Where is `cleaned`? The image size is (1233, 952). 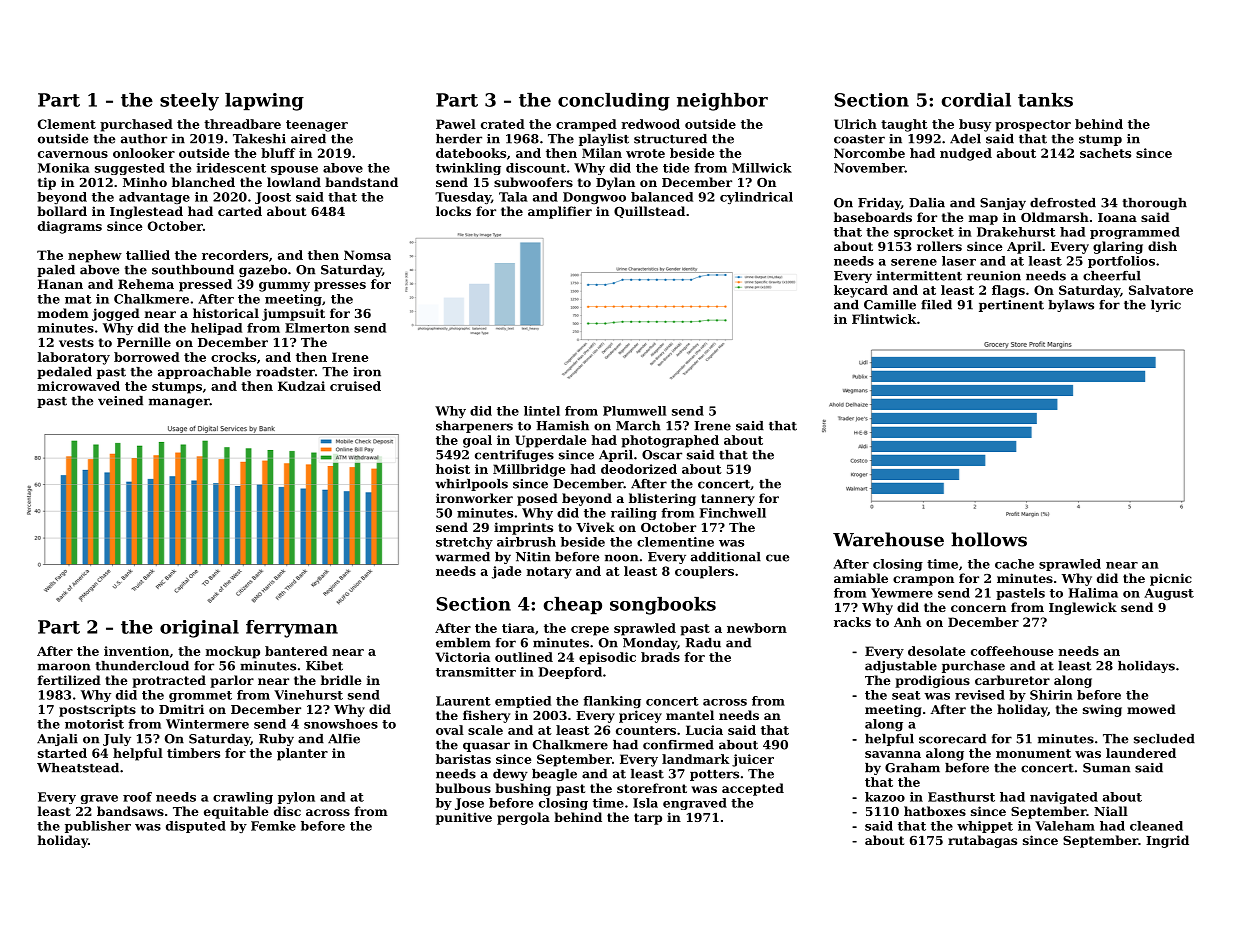
cleaned is located at coordinates (1156, 826).
